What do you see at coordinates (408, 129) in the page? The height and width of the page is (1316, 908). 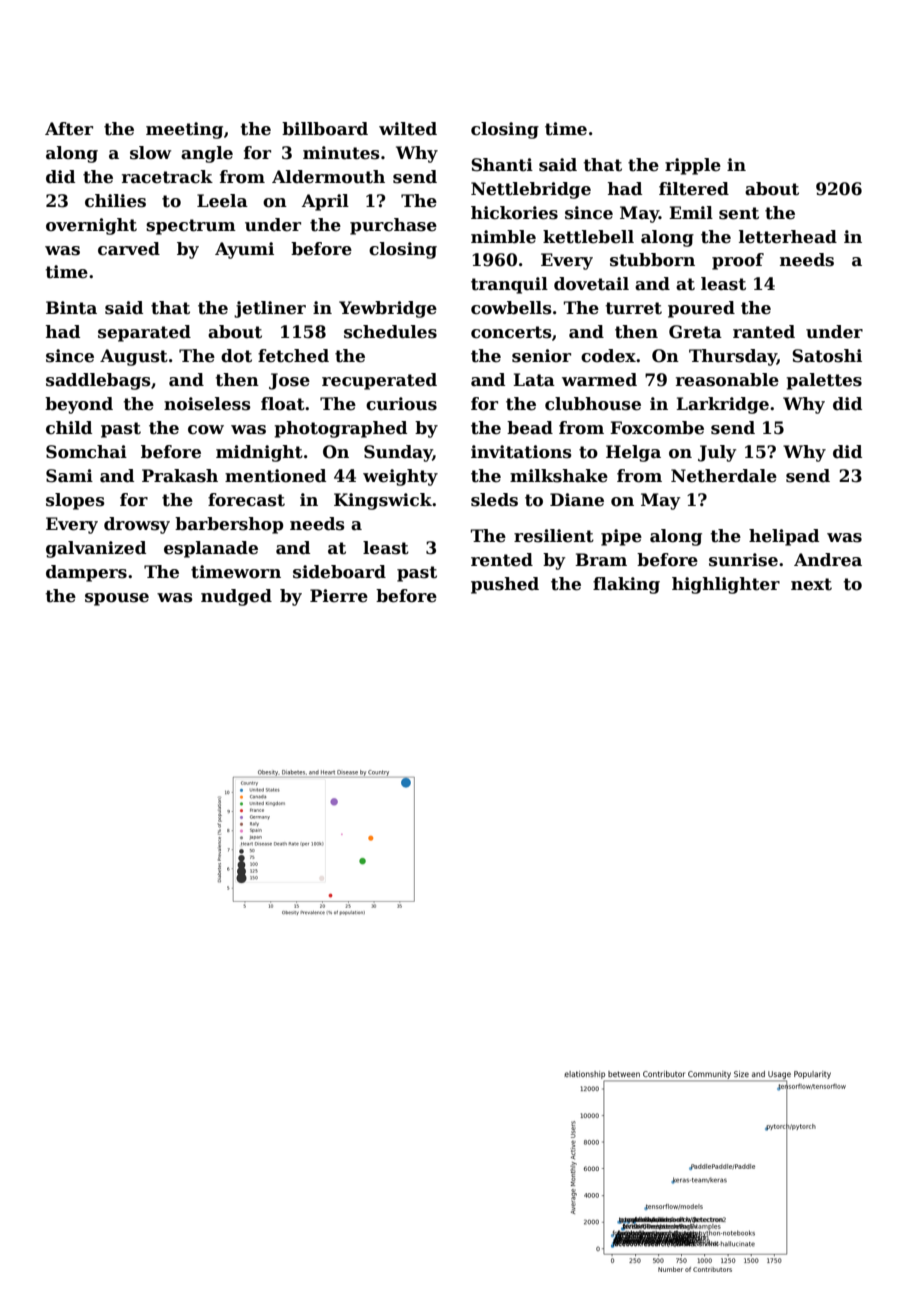 I see `wilted` at bounding box center [408, 129].
